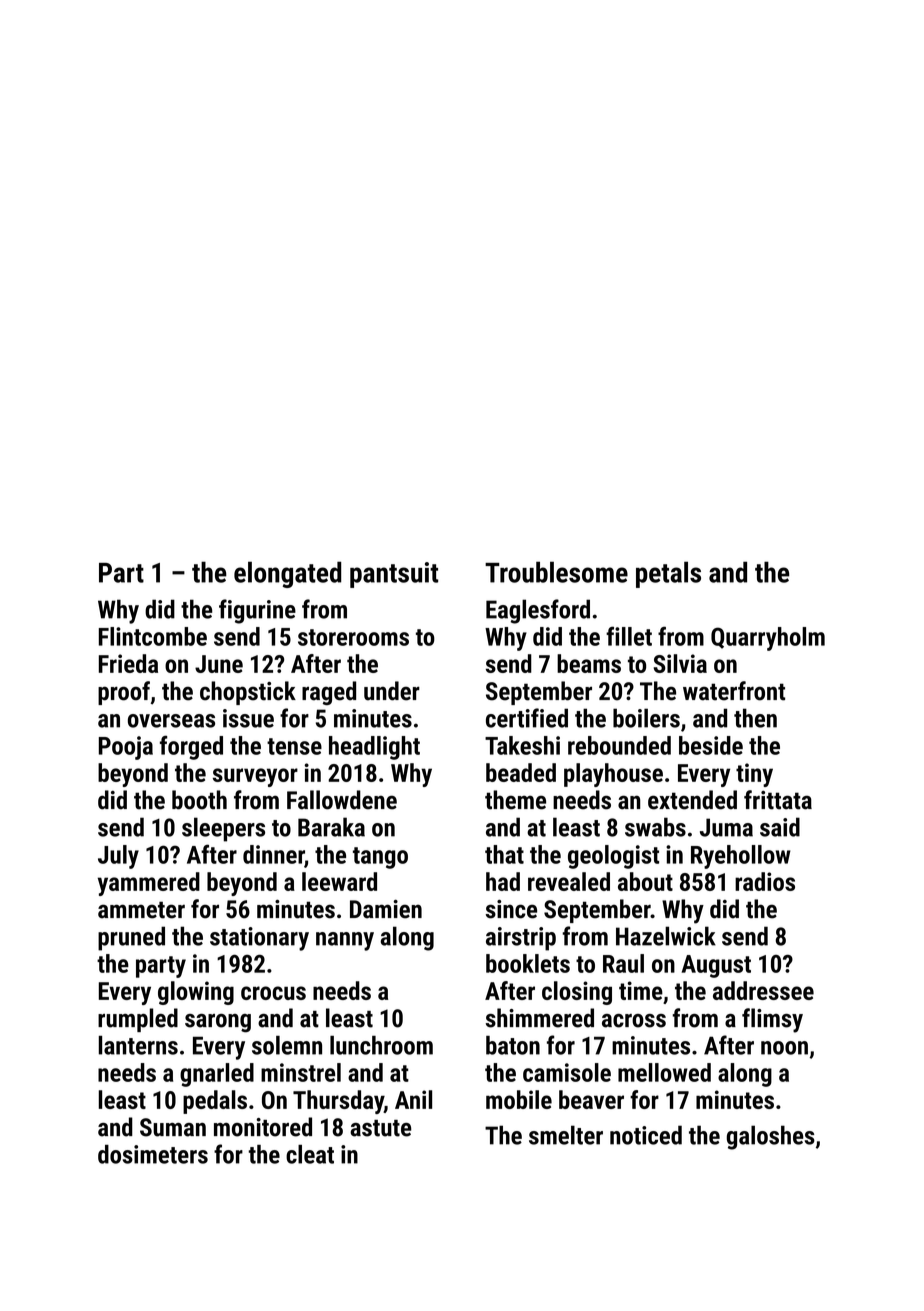 This screenshot has width=924, height=1311. Describe the element at coordinates (273, 993) in the screenshot. I see `crocus` at that location.
